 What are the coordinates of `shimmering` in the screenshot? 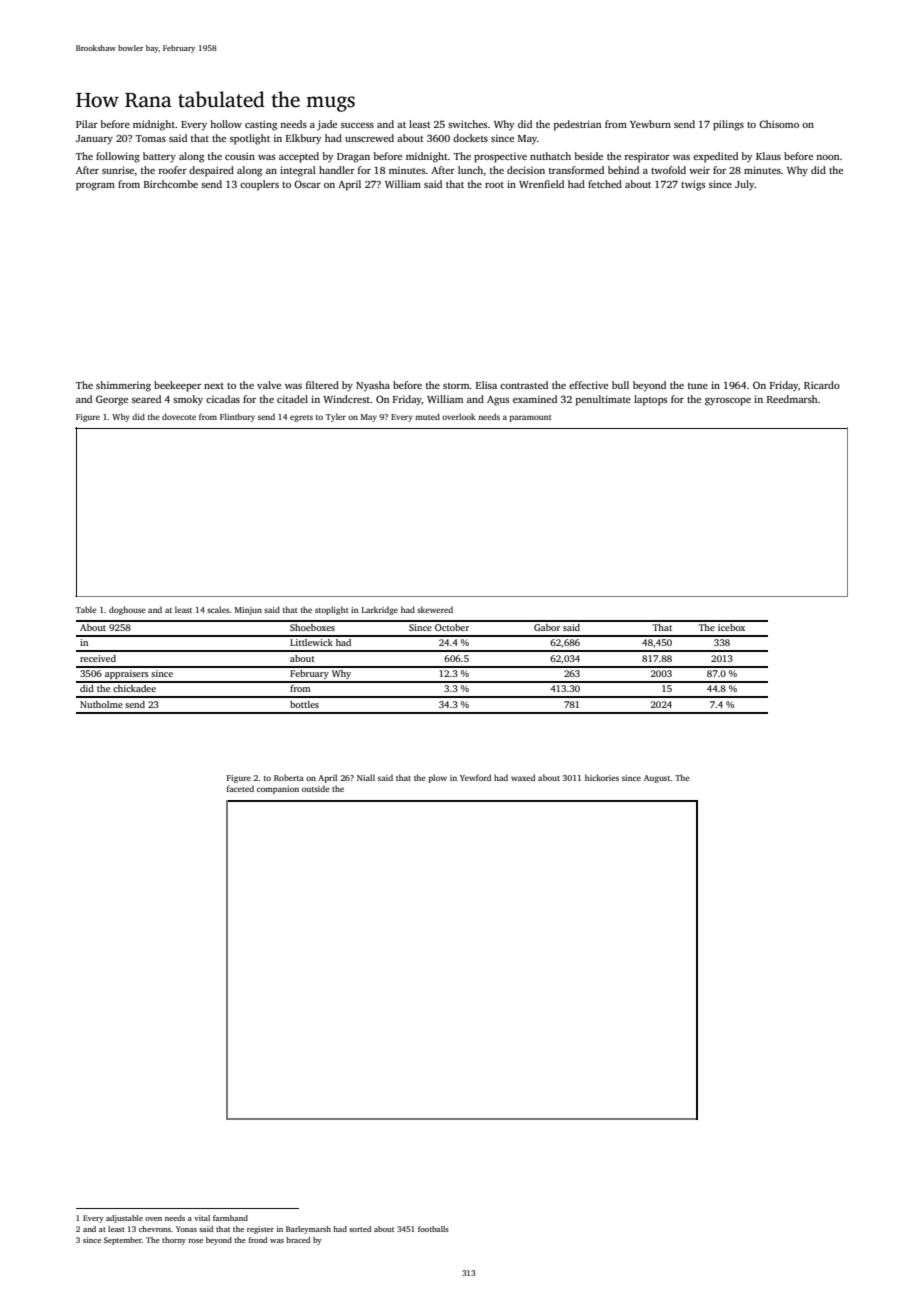 It's located at (123, 386).
